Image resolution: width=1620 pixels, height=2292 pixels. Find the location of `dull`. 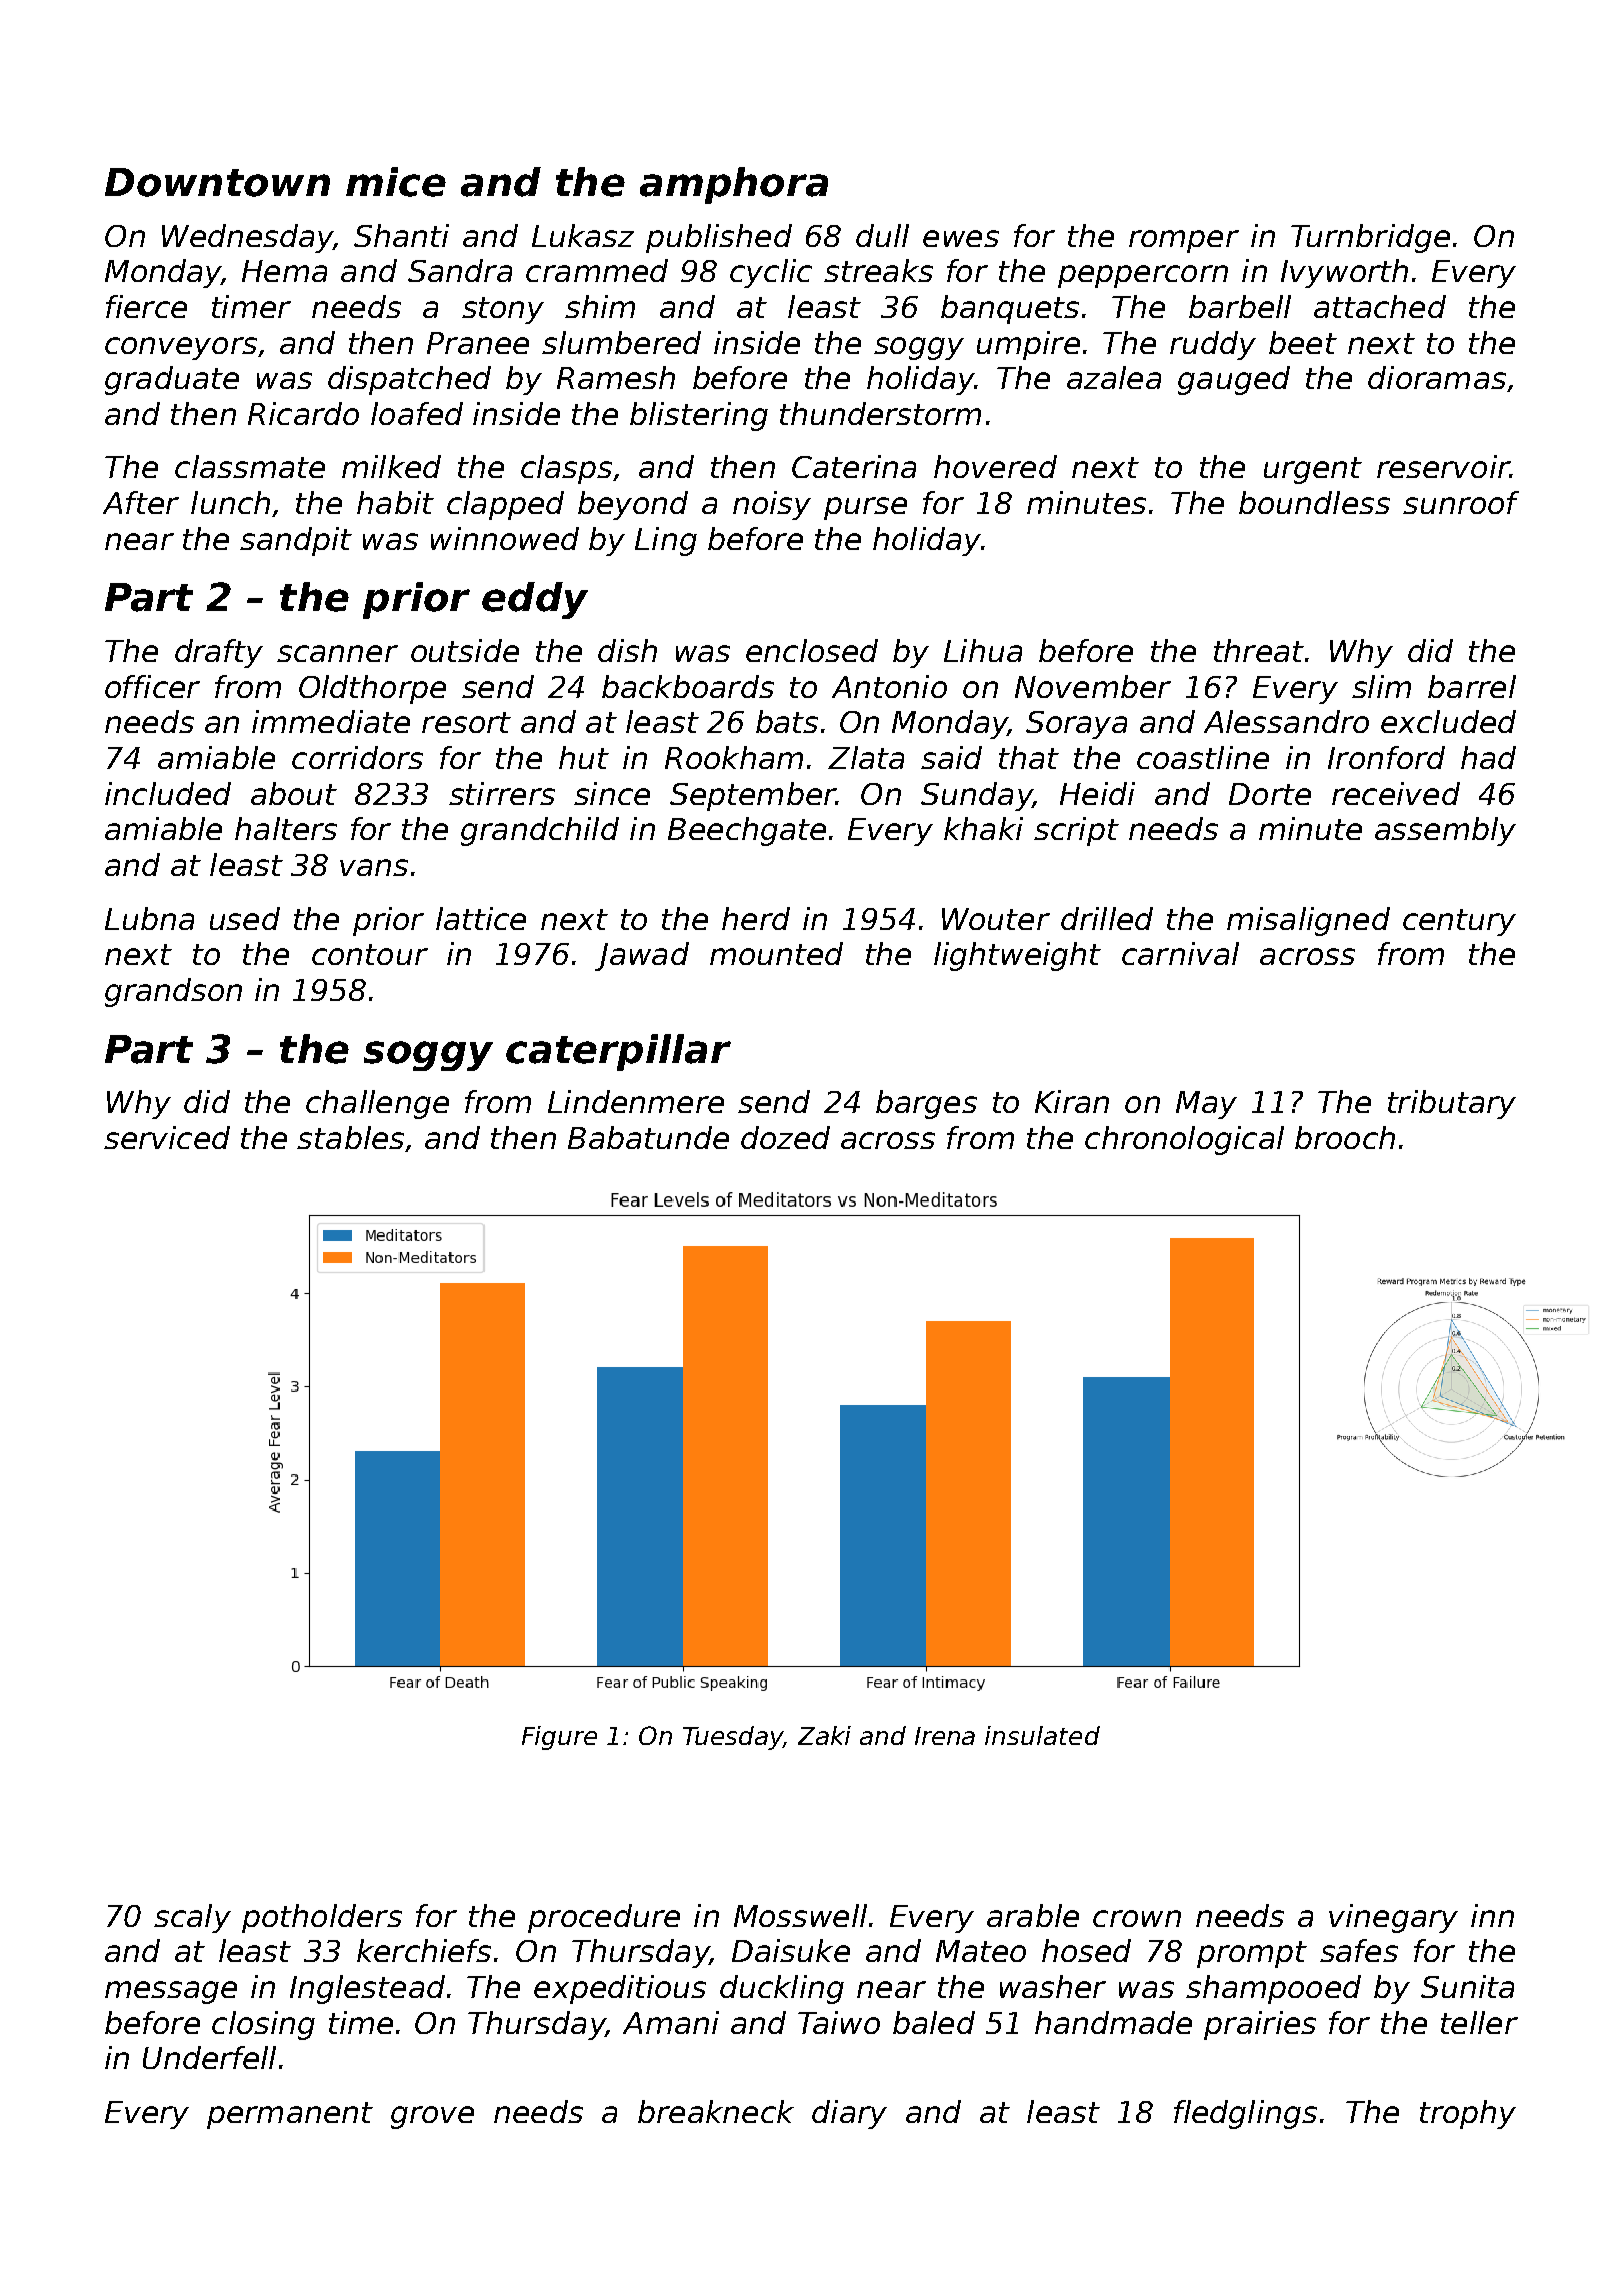

dull is located at coordinates (882, 235).
